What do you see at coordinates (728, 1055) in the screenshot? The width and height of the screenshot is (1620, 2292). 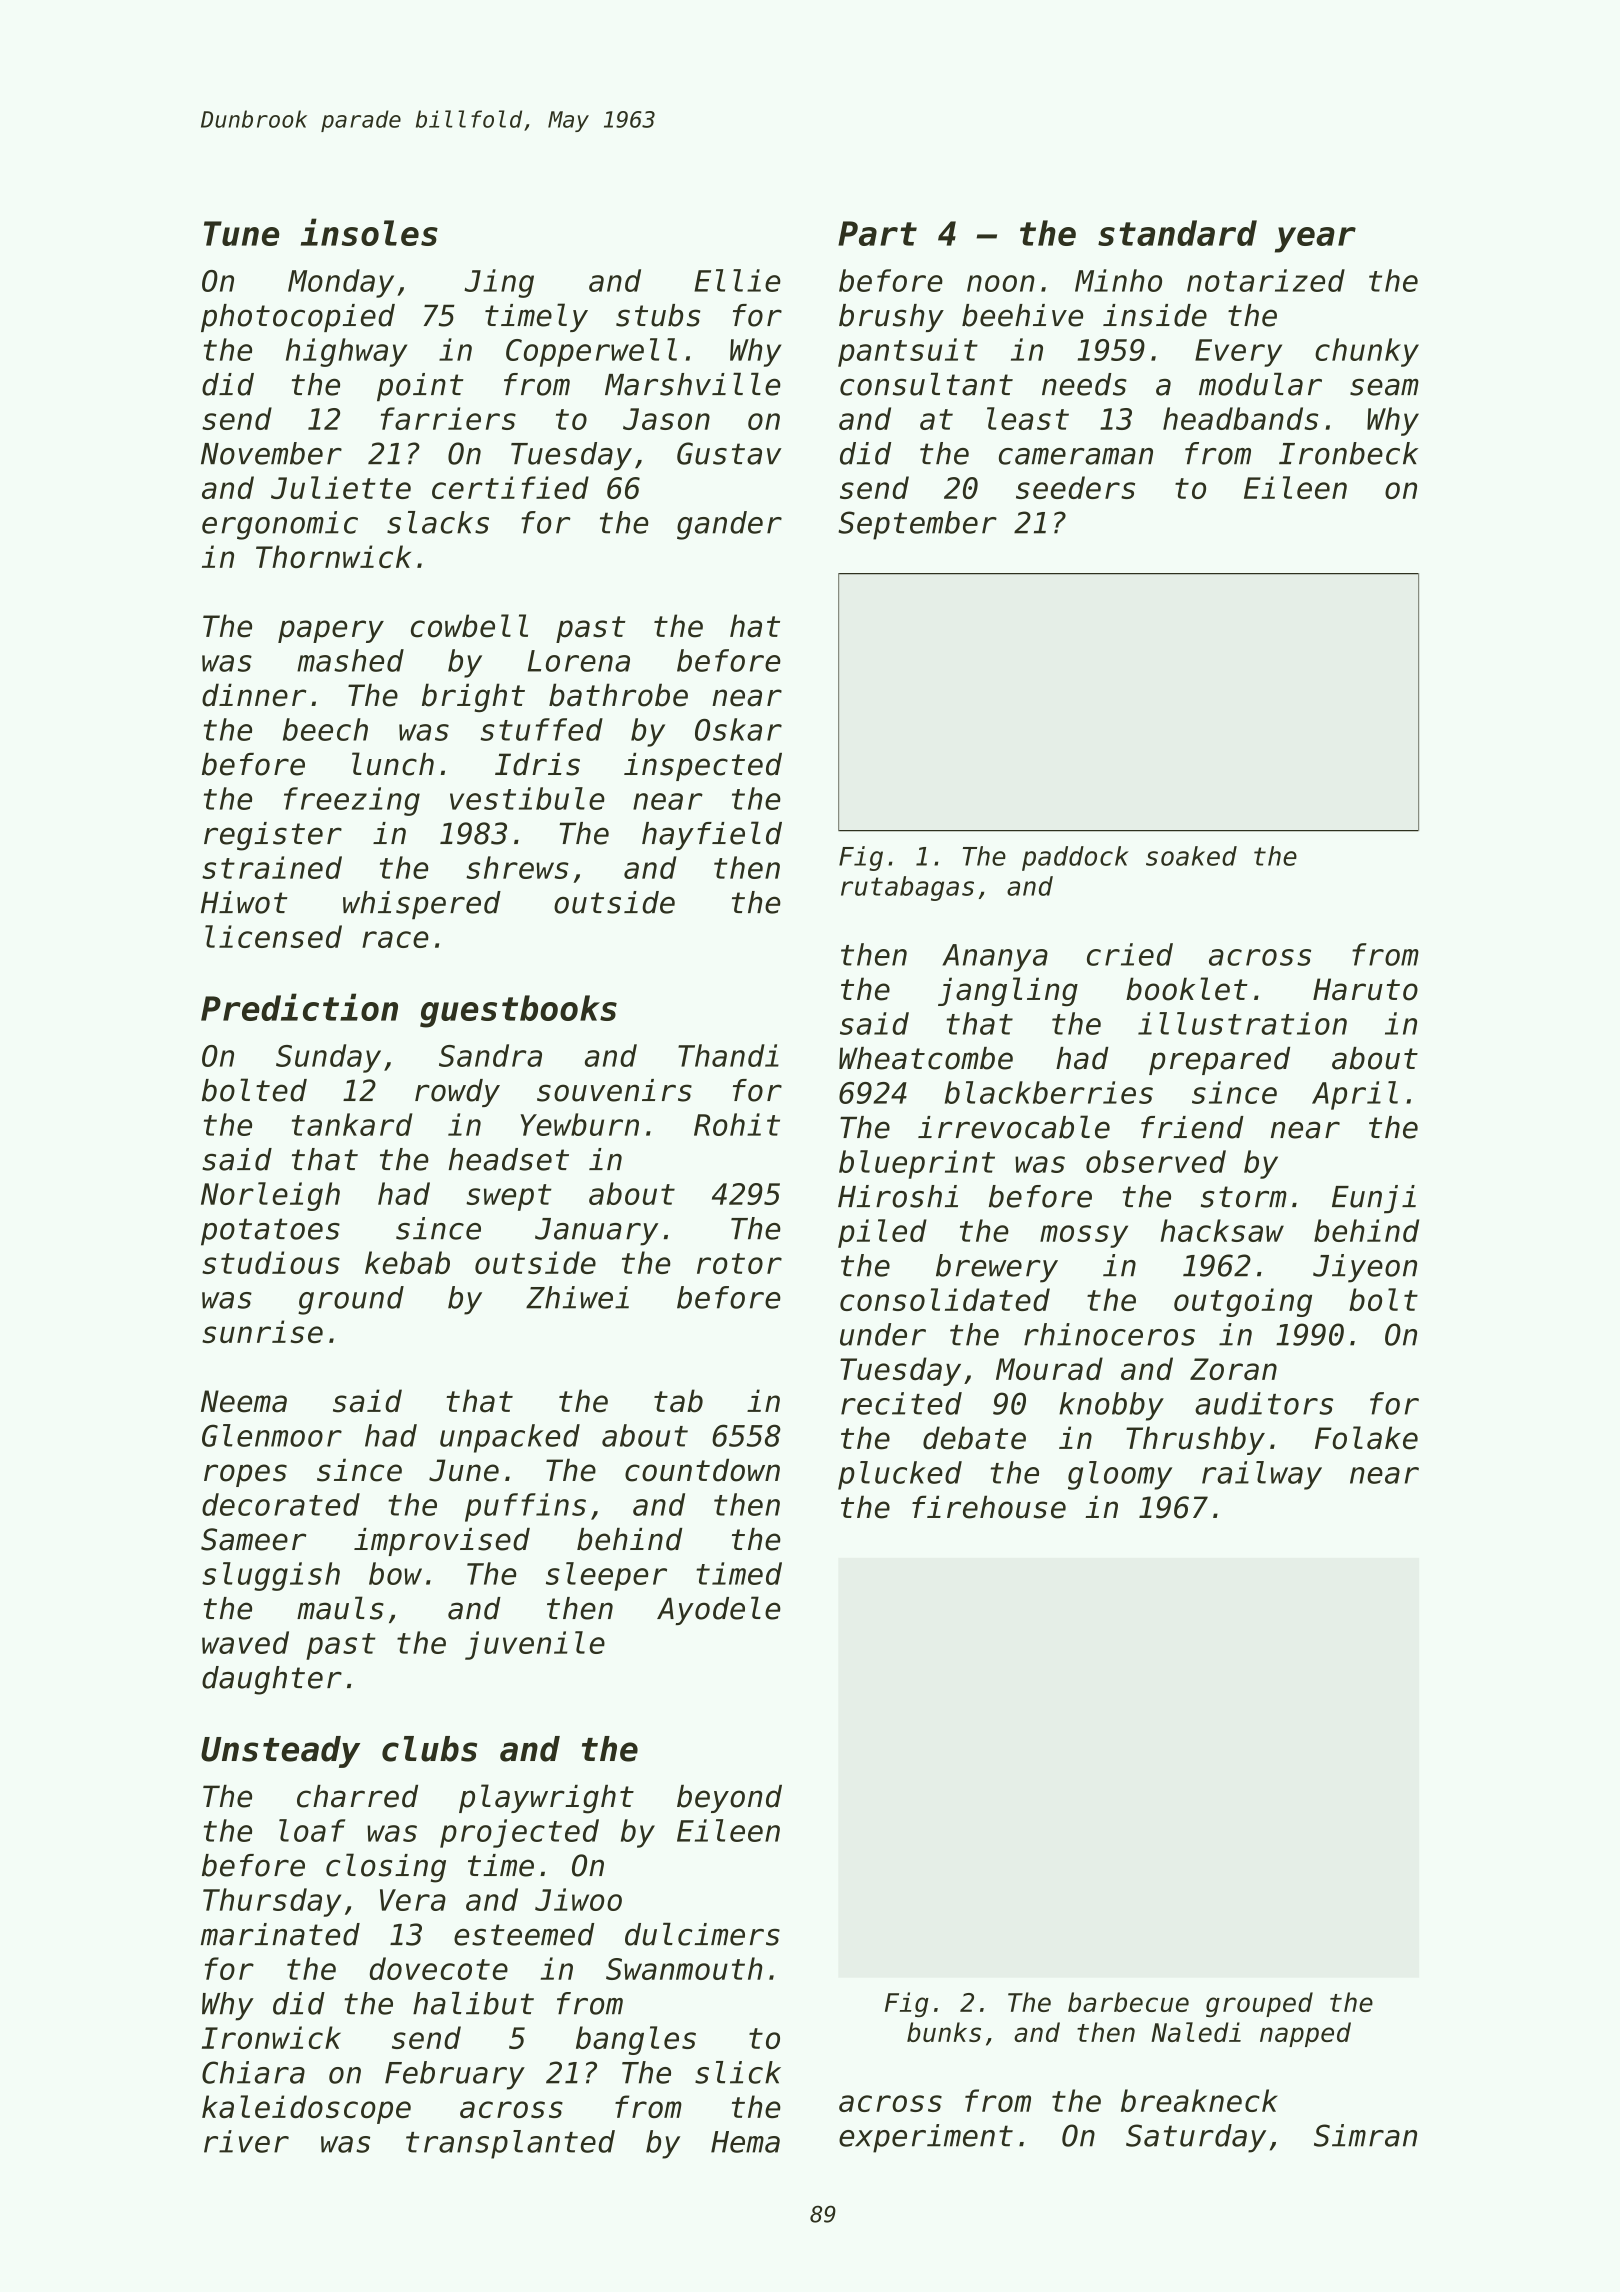 I see `Thandi` at bounding box center [728, 1055].
